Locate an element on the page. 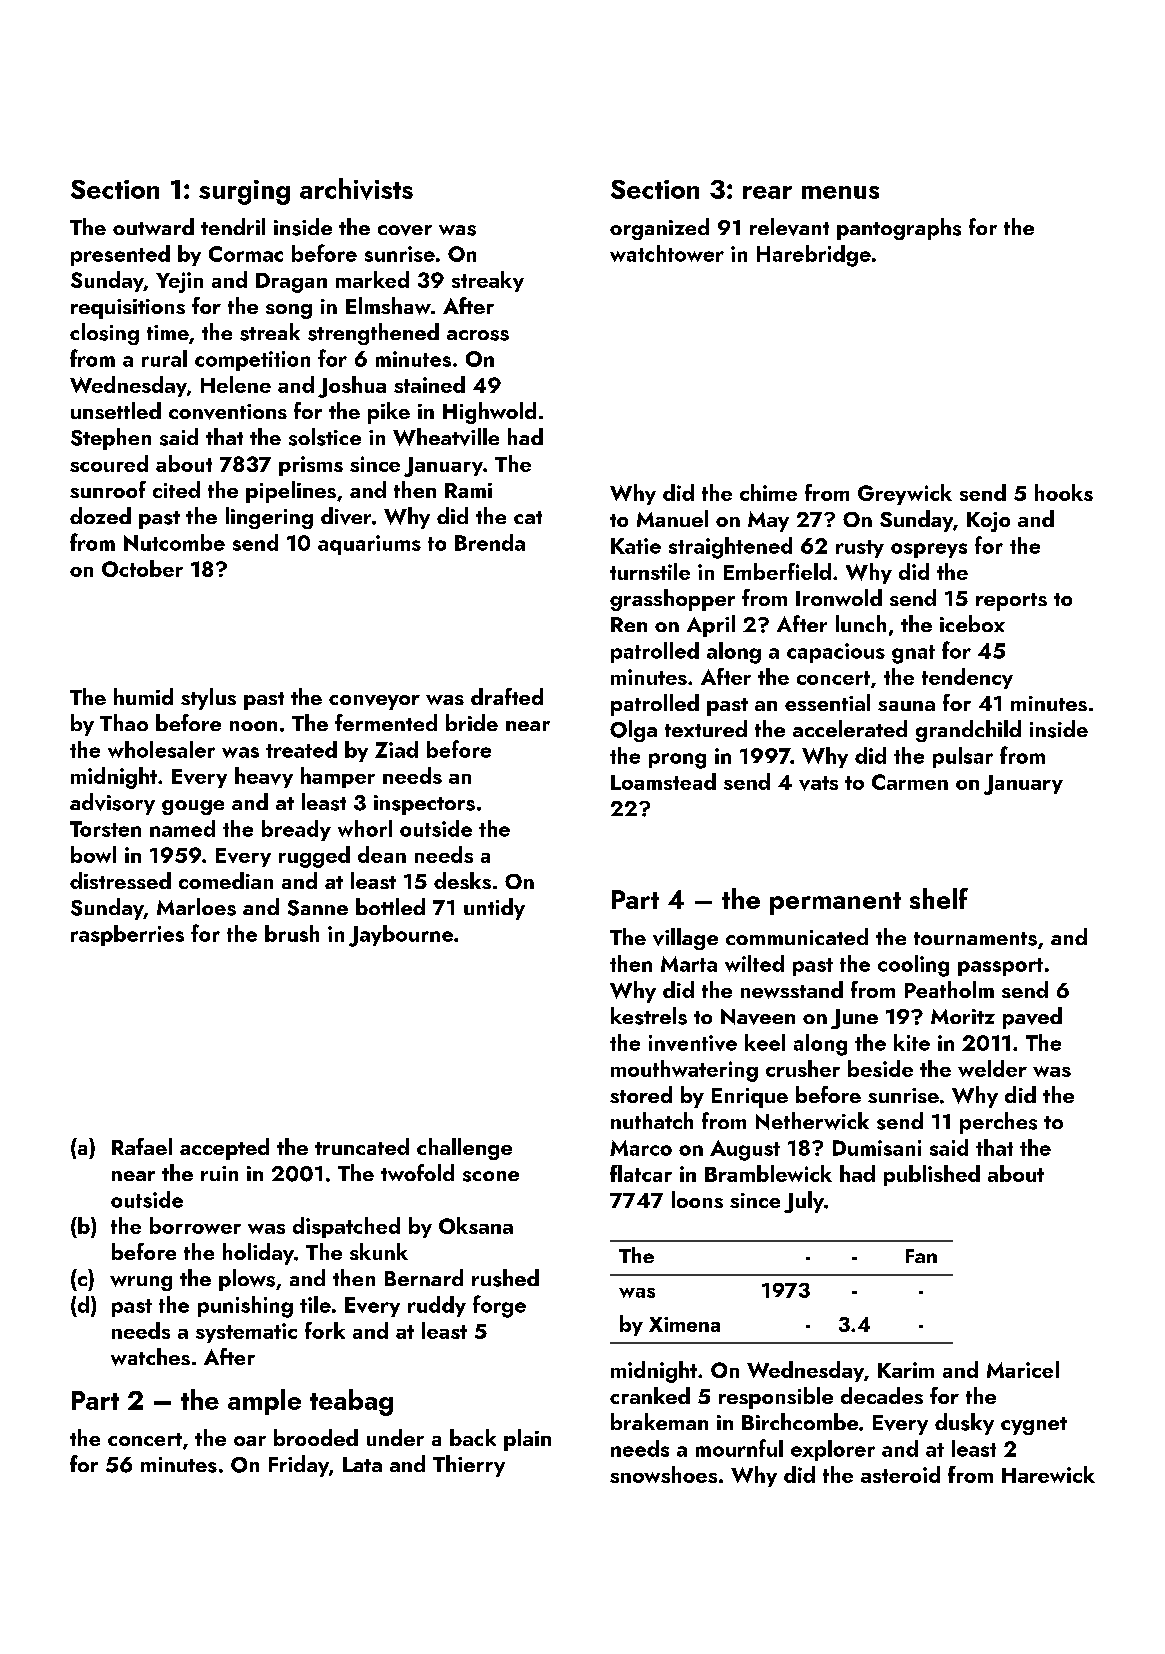 Image resolution: width=1165 pixels, height=1654 pixels. grasshopper is located at coordinates (672, 600).
